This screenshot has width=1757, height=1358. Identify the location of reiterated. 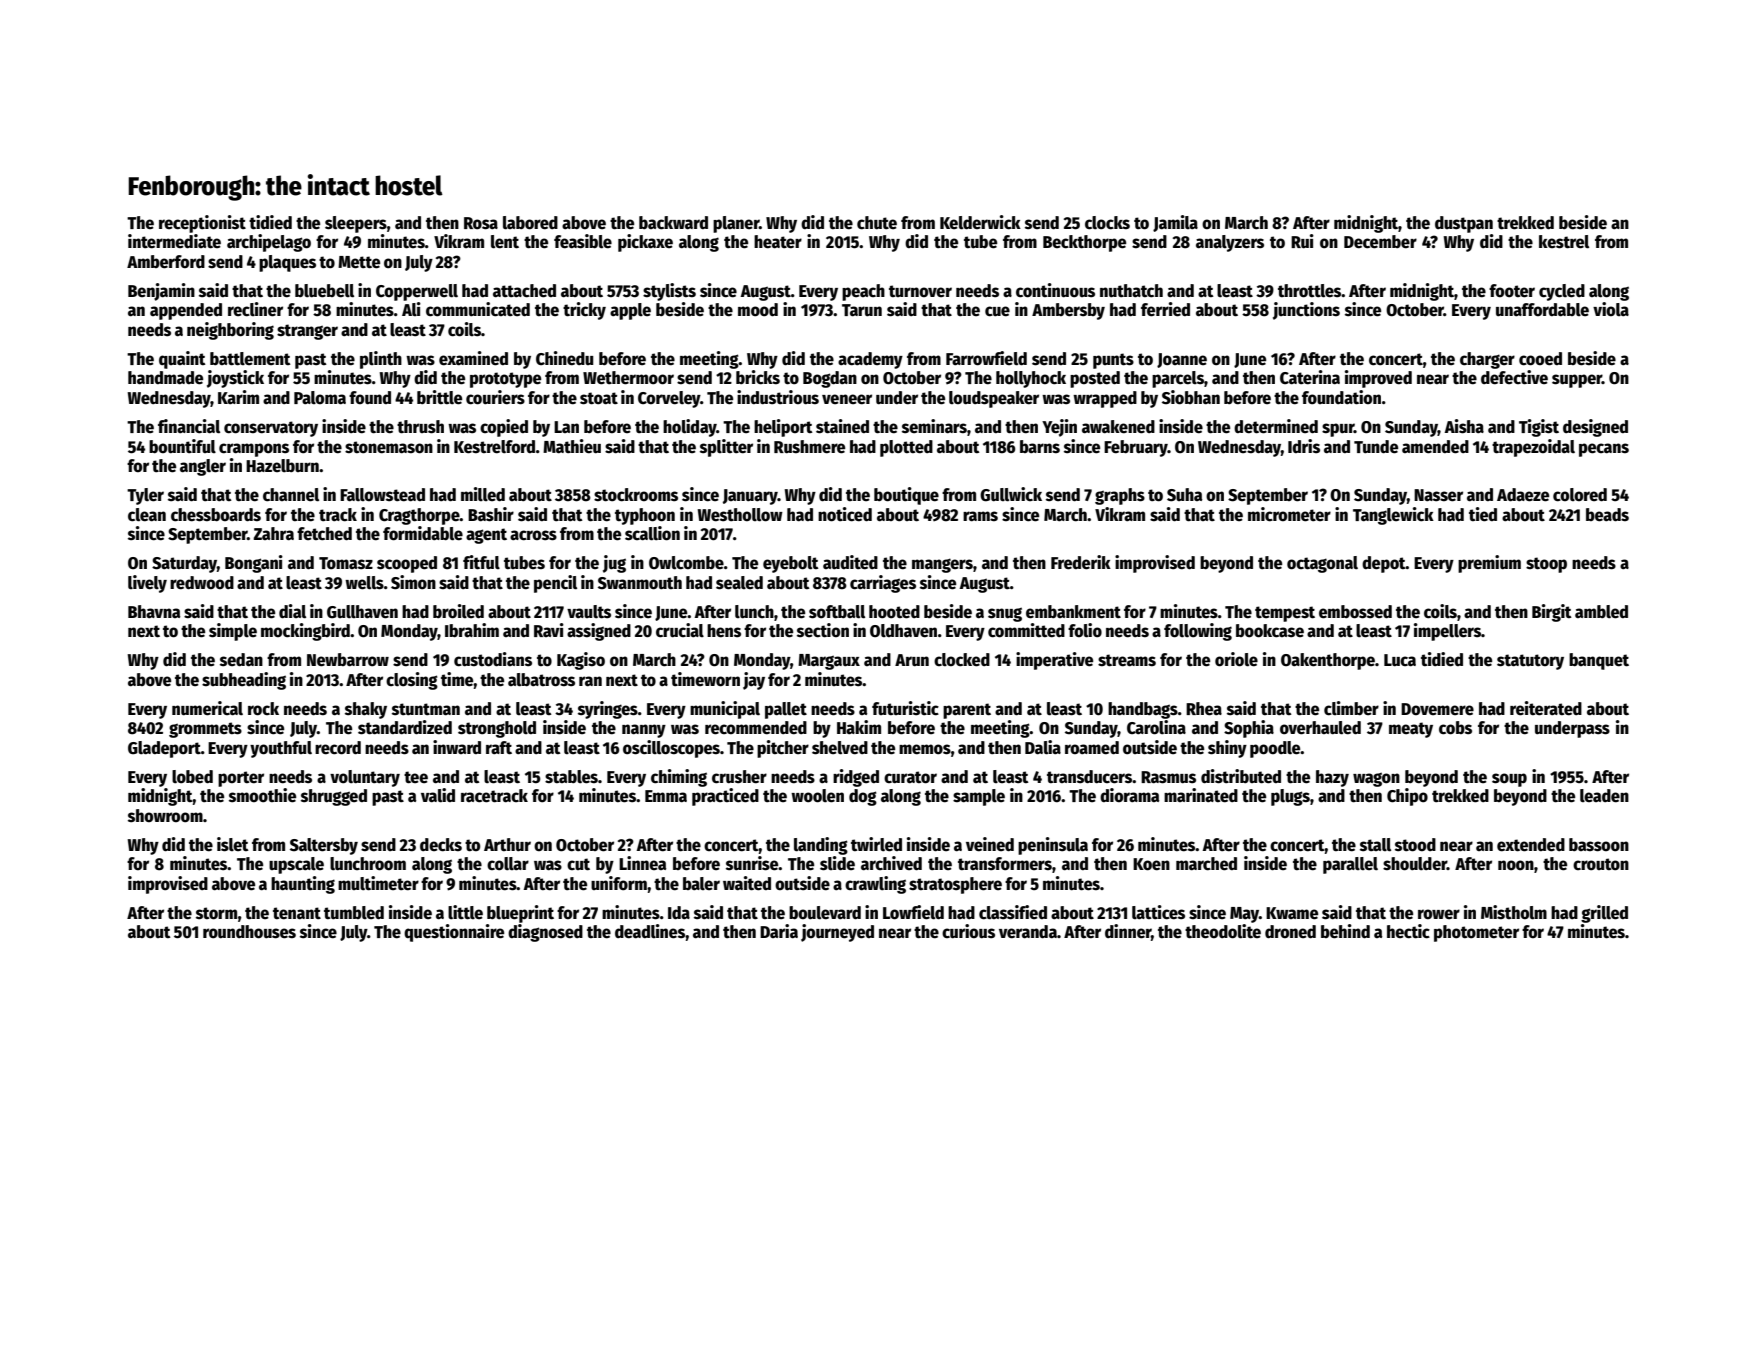
(1546, 708).
